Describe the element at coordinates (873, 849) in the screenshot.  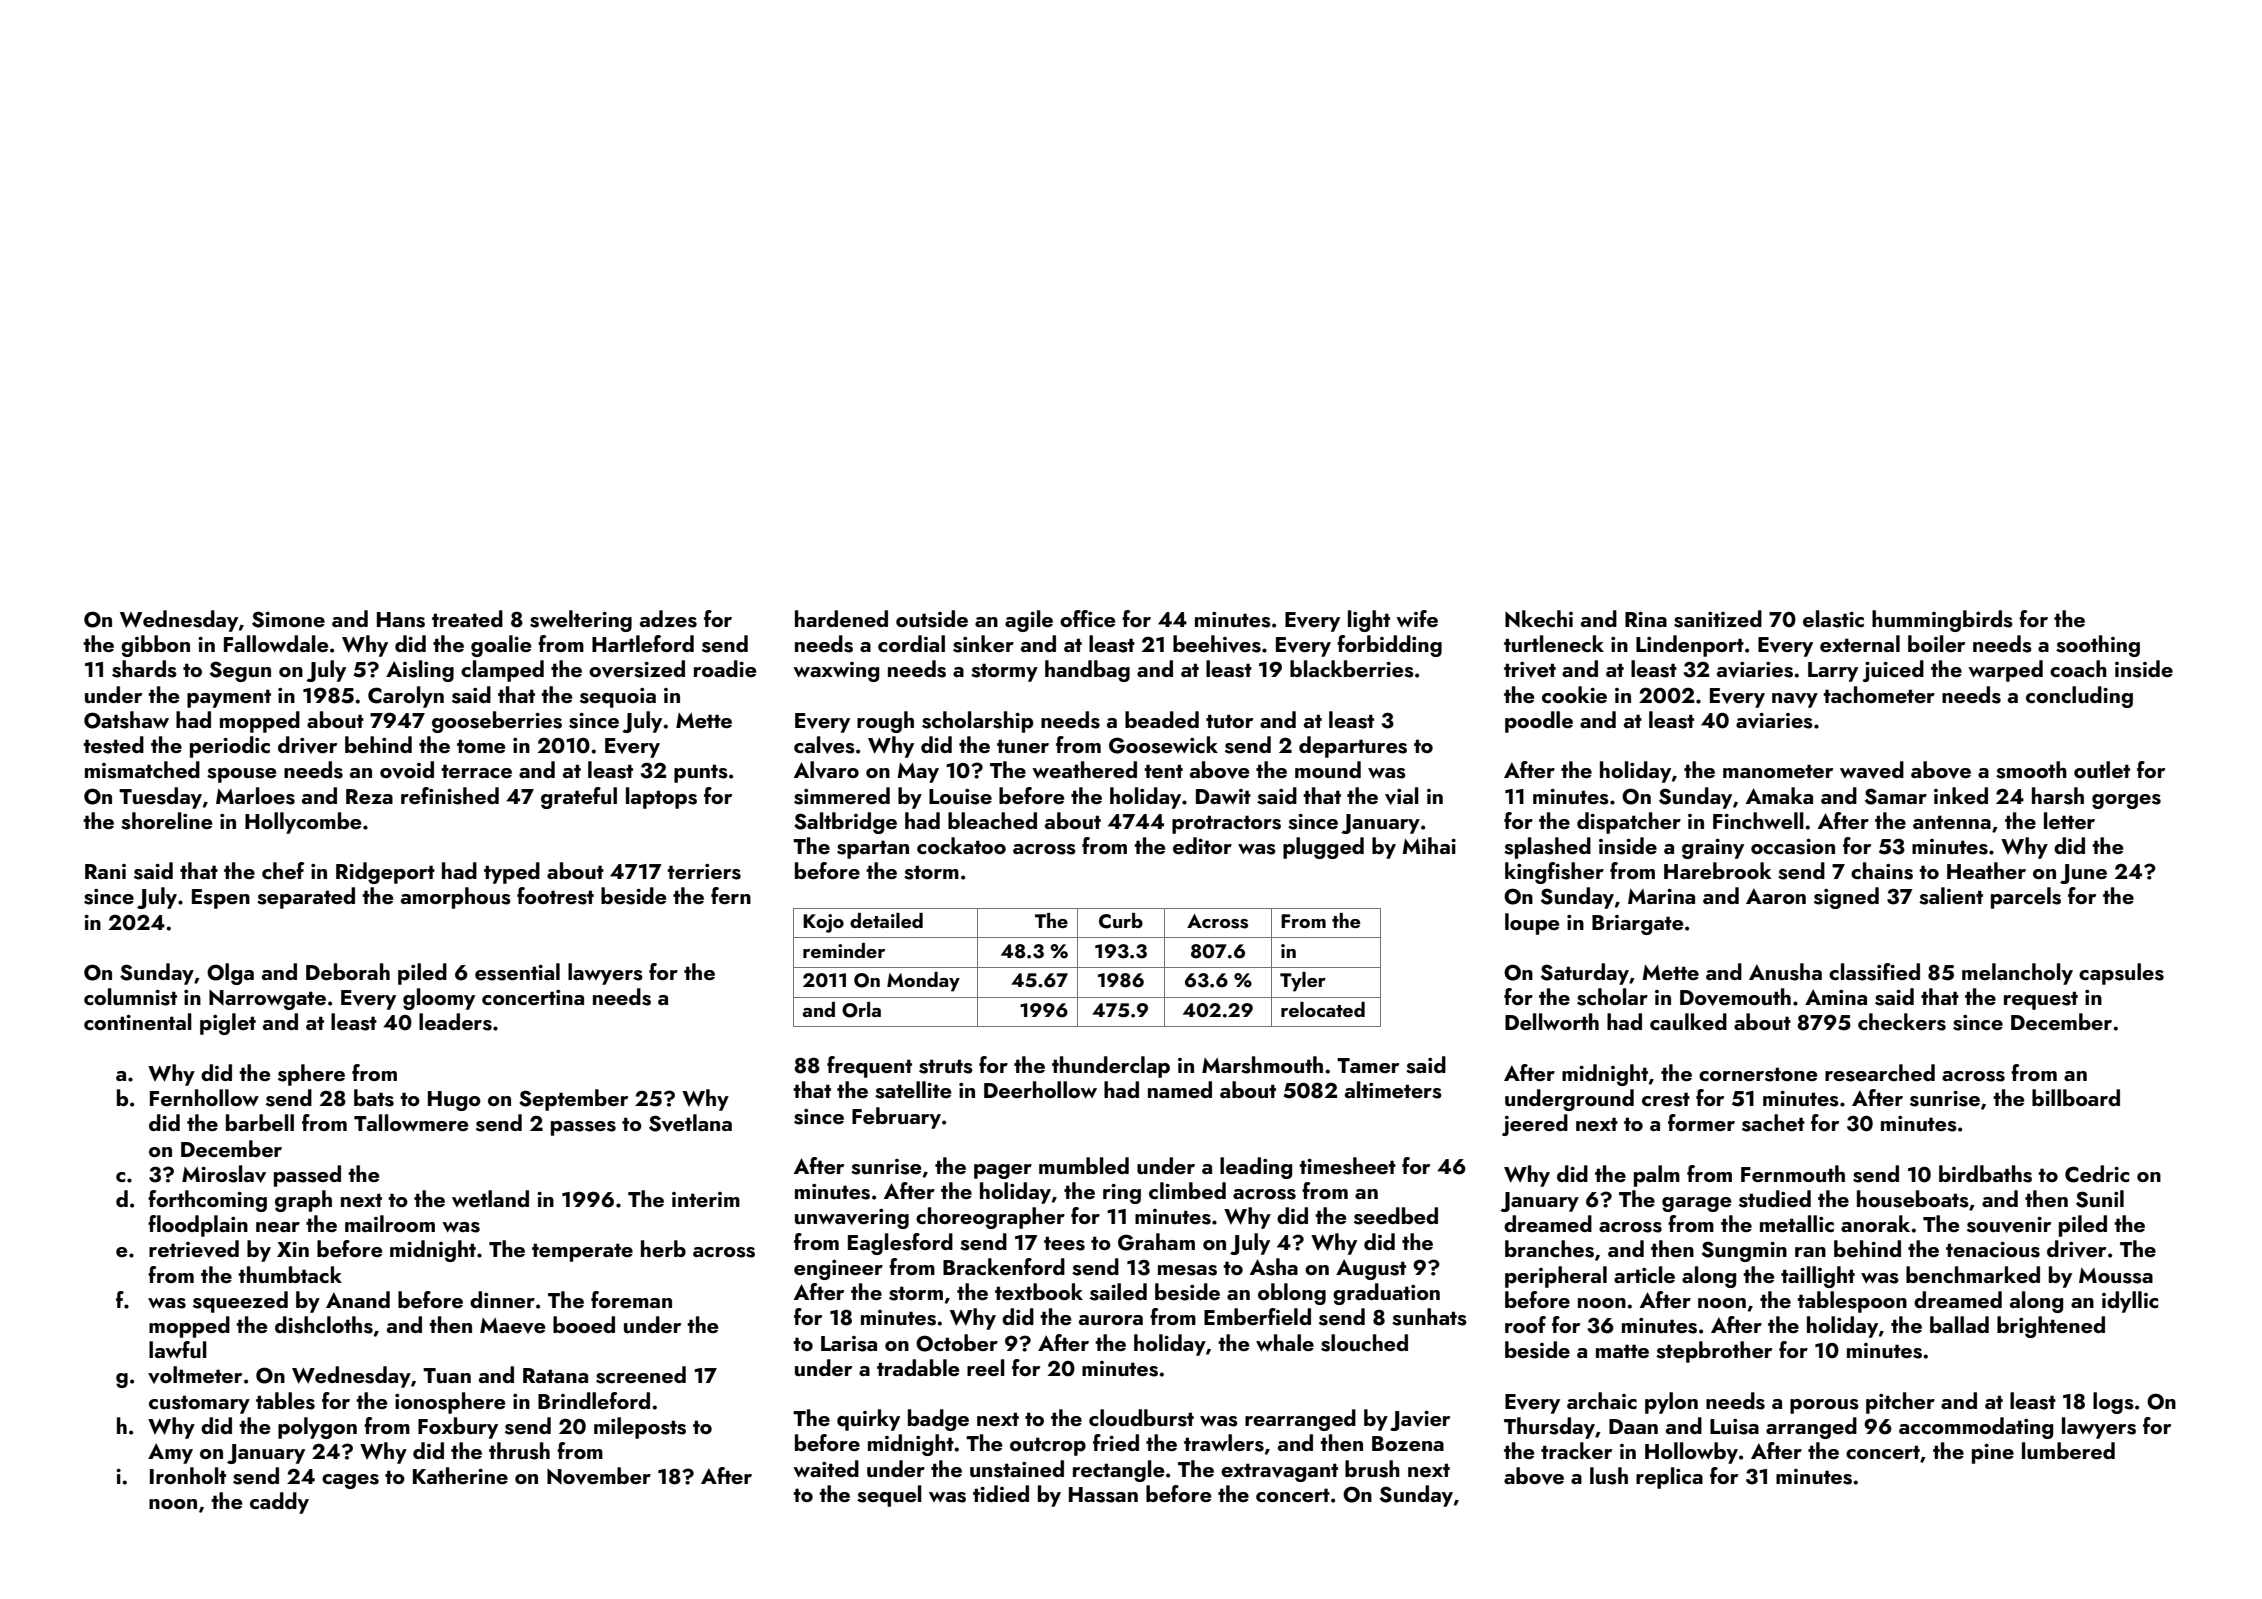
I see `spartan` at that location.
